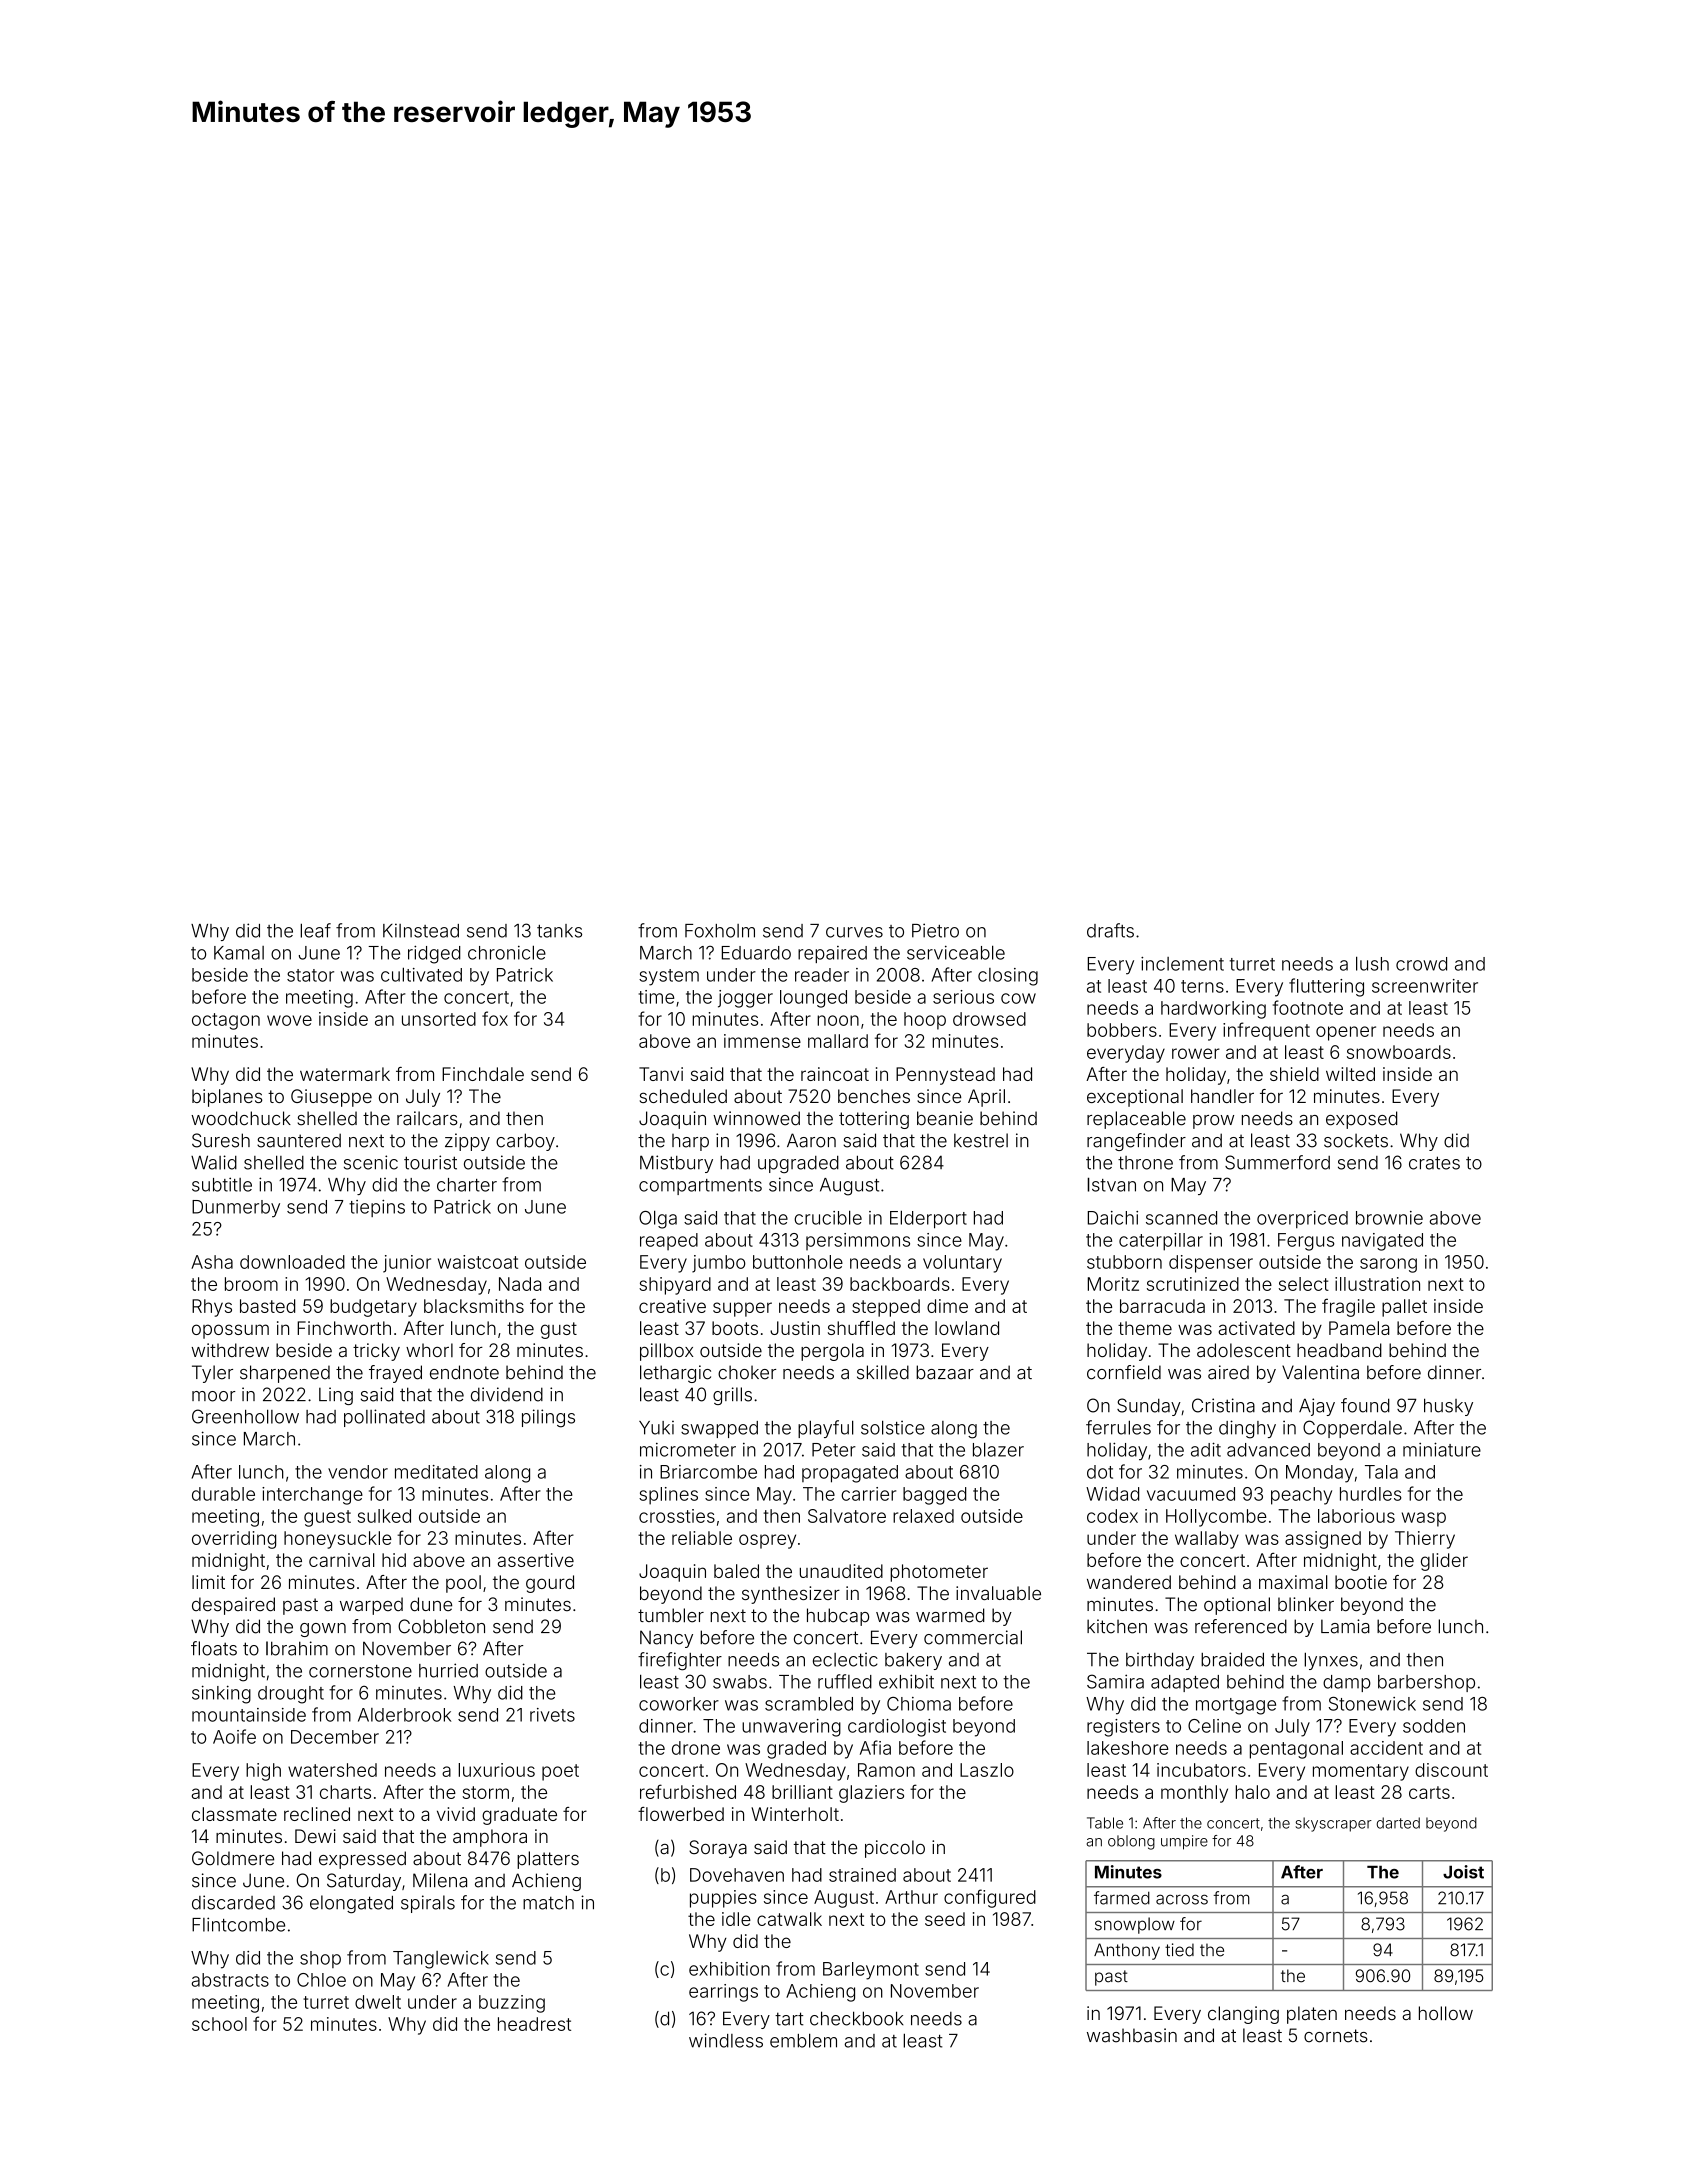  What do you see at coordinates (1399, 1052) in the screenshot?
I see `snowboards` at bounding box center [1399, 1052].
